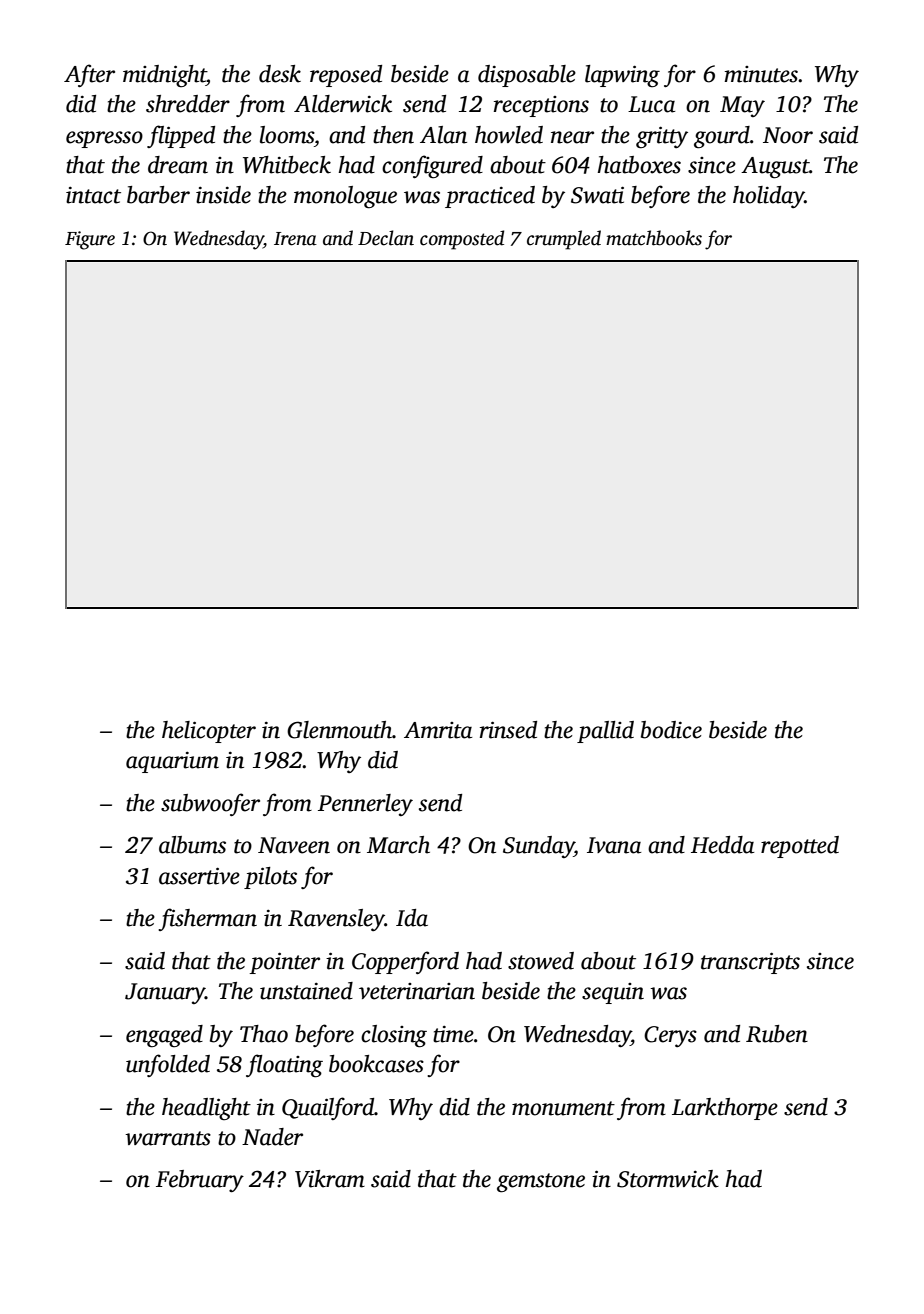 Image resolution: width=924 pixels, height=1314 pixels. I want to click on albums, so click(192, 845).
